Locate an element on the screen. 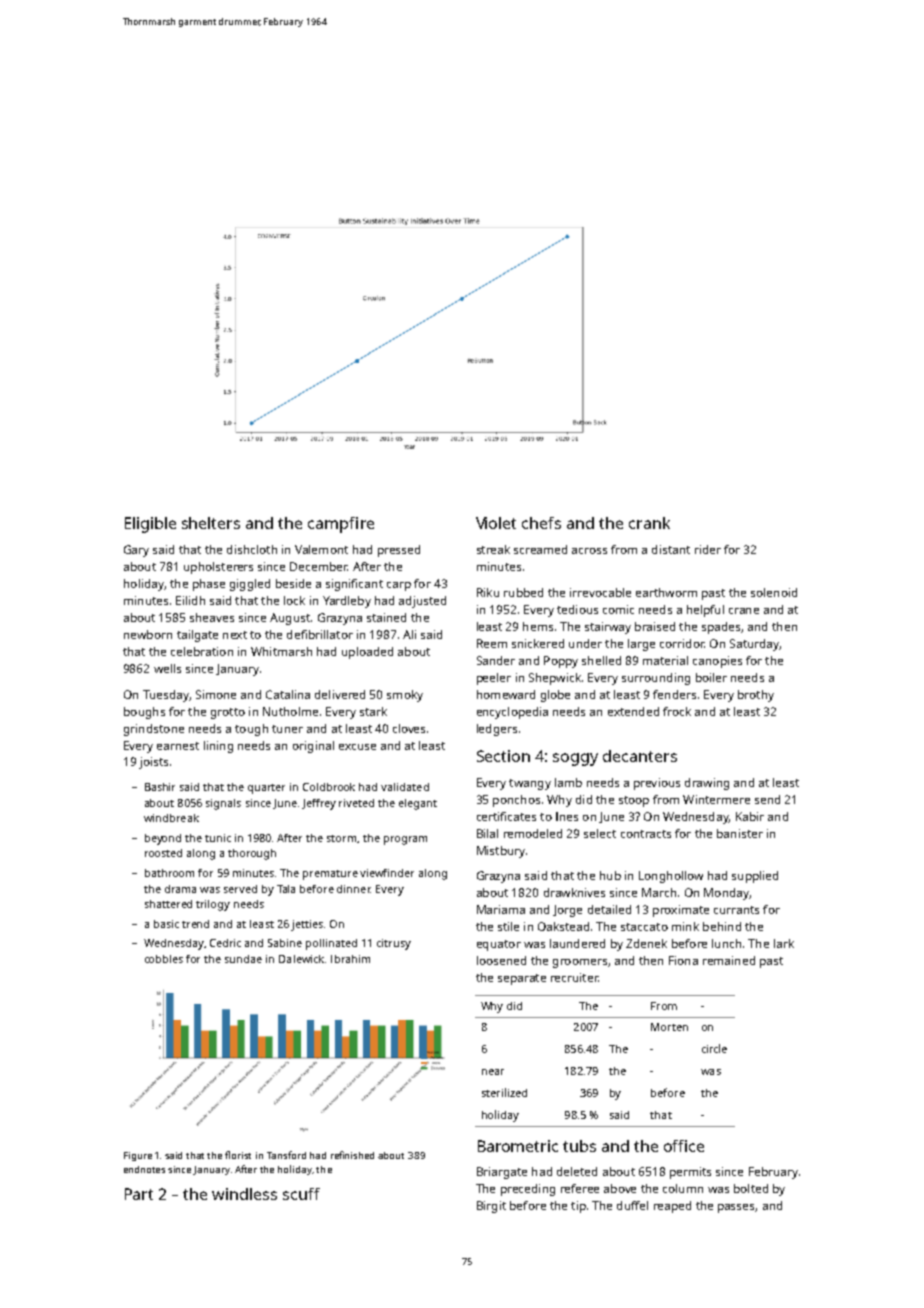 The image size is (924, 1308). Violet is located at coordinates (496, 523).
